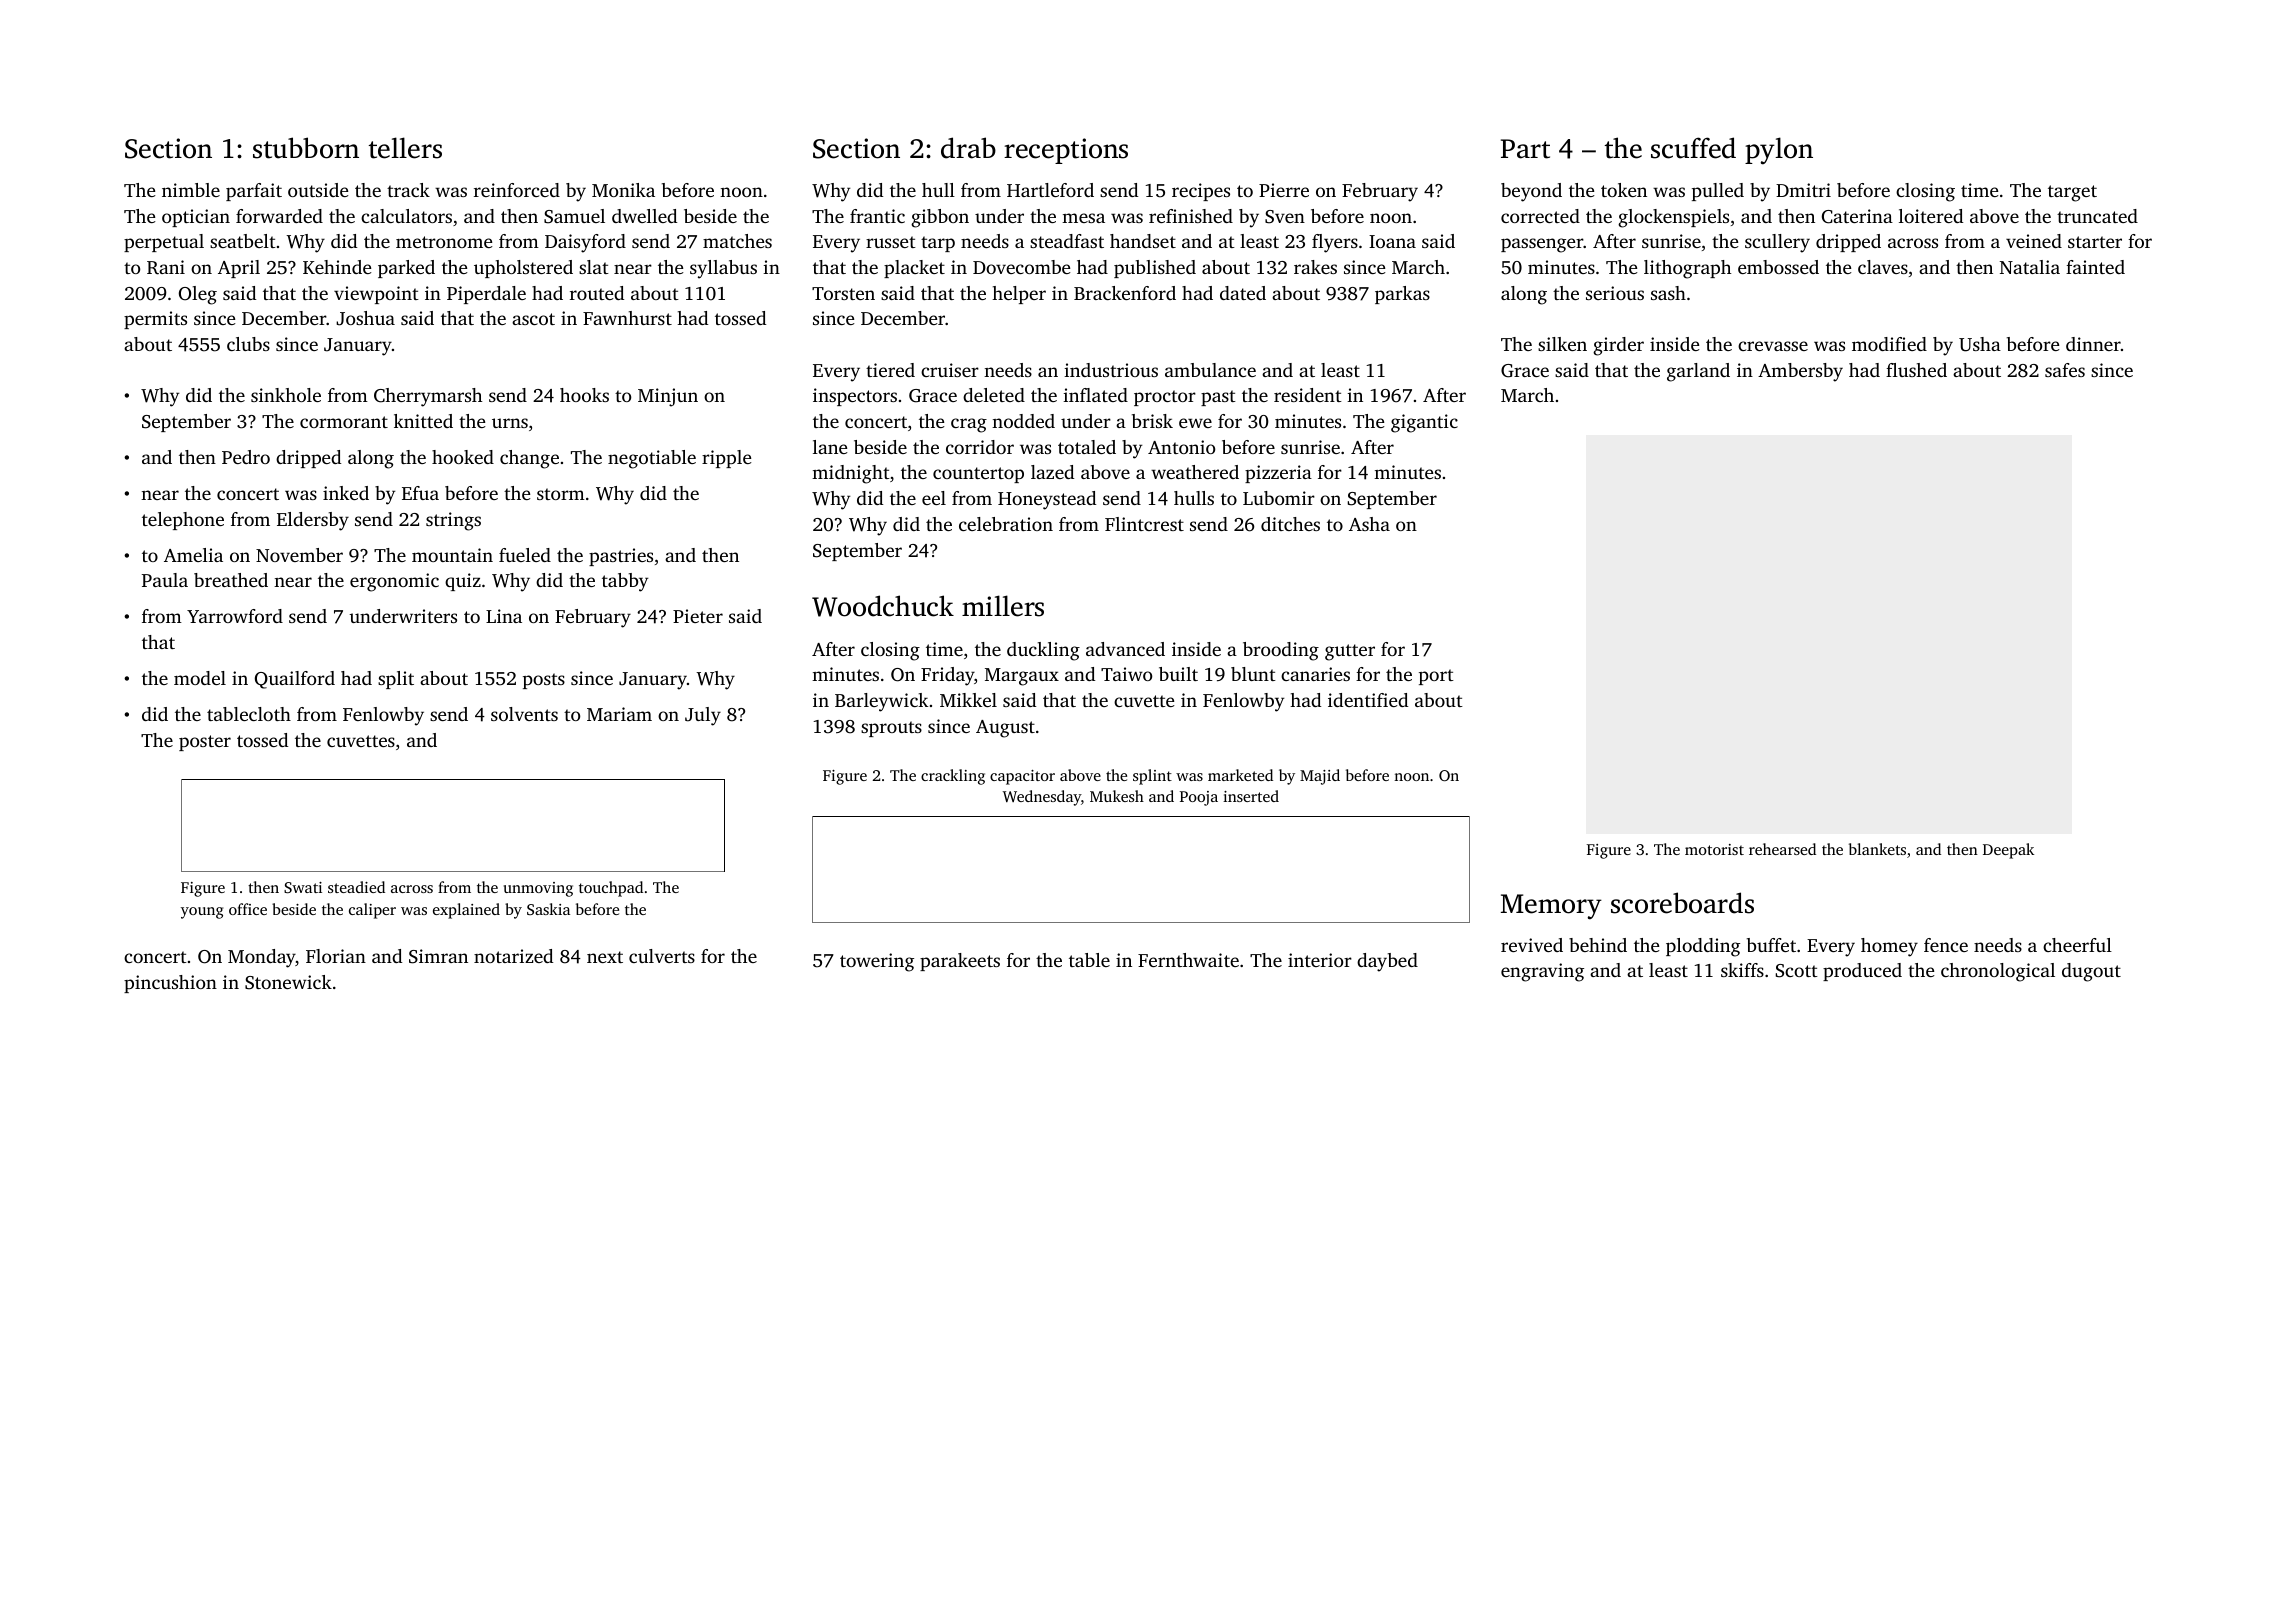 This document has width=2282, height=1614. Describe the element at coordinates (1022, 677) in the document. I see `Margaux` at that location.
